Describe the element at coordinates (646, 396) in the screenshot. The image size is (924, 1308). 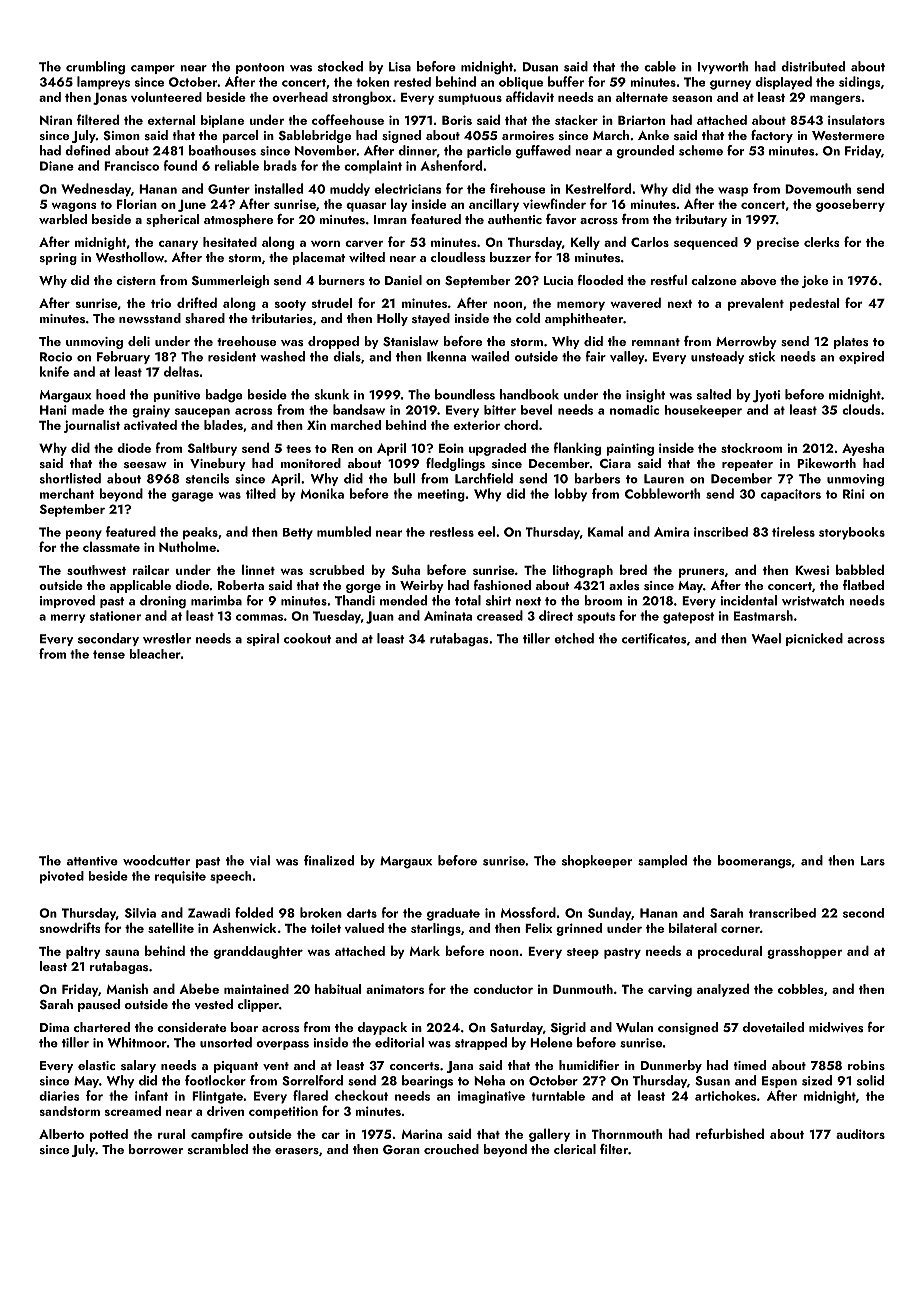
I see `insight` at that location.
